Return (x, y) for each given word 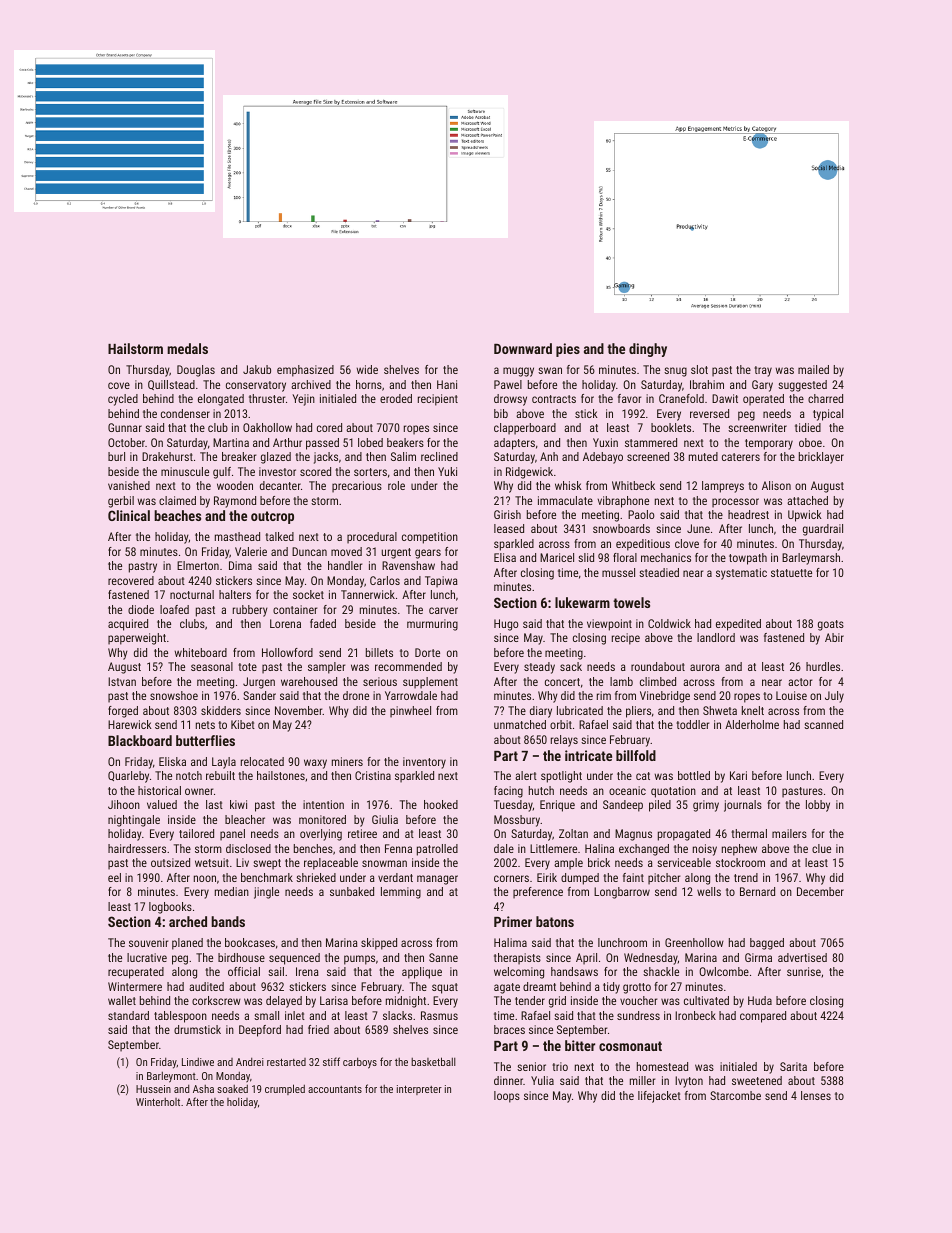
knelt (753, 710)
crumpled (285, 1089)
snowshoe (174, 695)
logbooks (170, 908)
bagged (767, 944)
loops (507, 1097)
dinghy (648, 350)
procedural (372, 538)
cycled (123, 400)
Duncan (309, 551)
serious (380, 681)
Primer (513, 921)
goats (831, 625)
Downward (523, 348)
